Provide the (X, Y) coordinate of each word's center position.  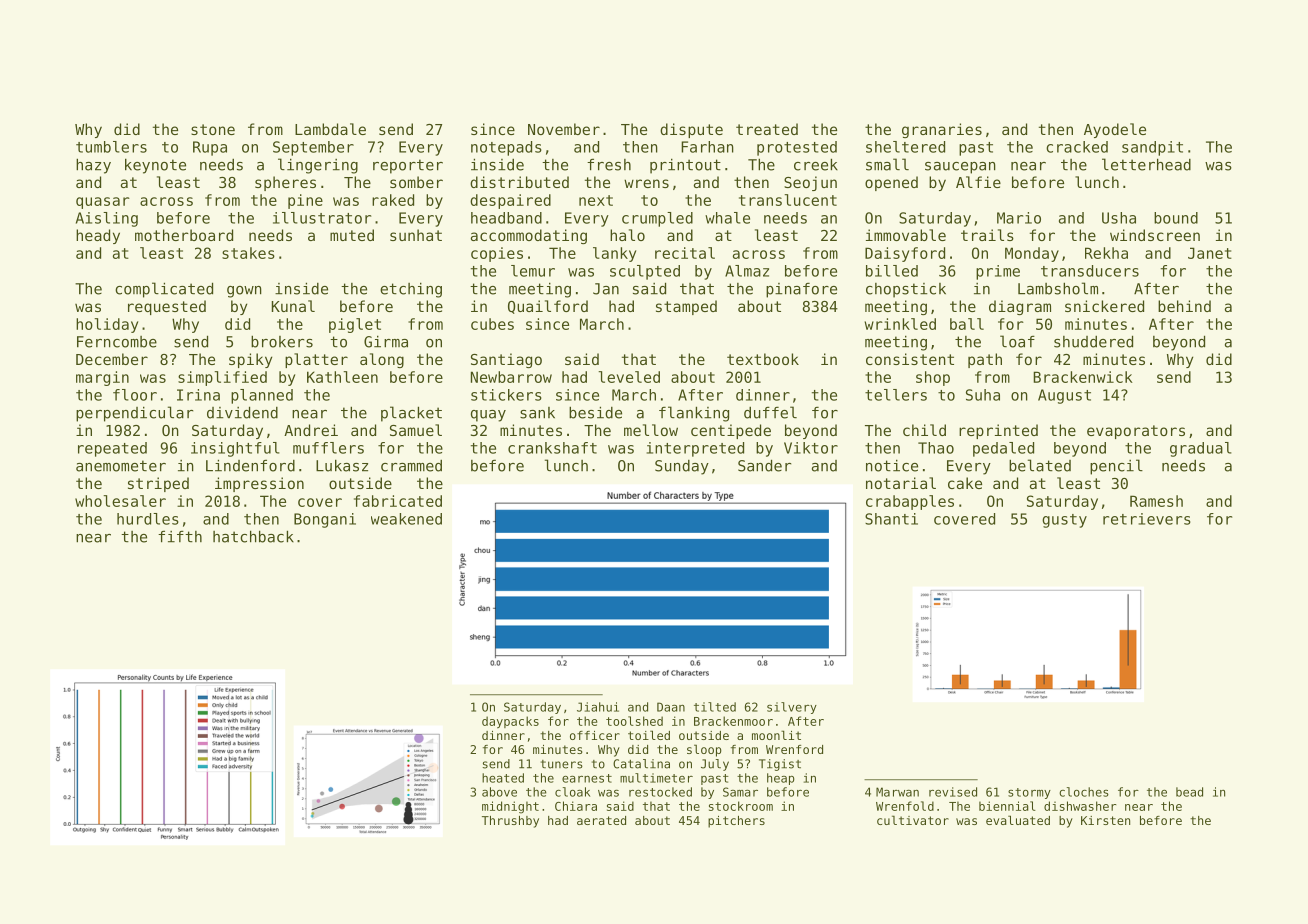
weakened (406, 519)
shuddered (1093, 342)
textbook (763, 359)
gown (244, 292)
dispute (691, 130)
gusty (1064, 521)
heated (503, 778)
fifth (180, 536)
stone (213, 129)
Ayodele (1115, 130)
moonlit (776, 735)
